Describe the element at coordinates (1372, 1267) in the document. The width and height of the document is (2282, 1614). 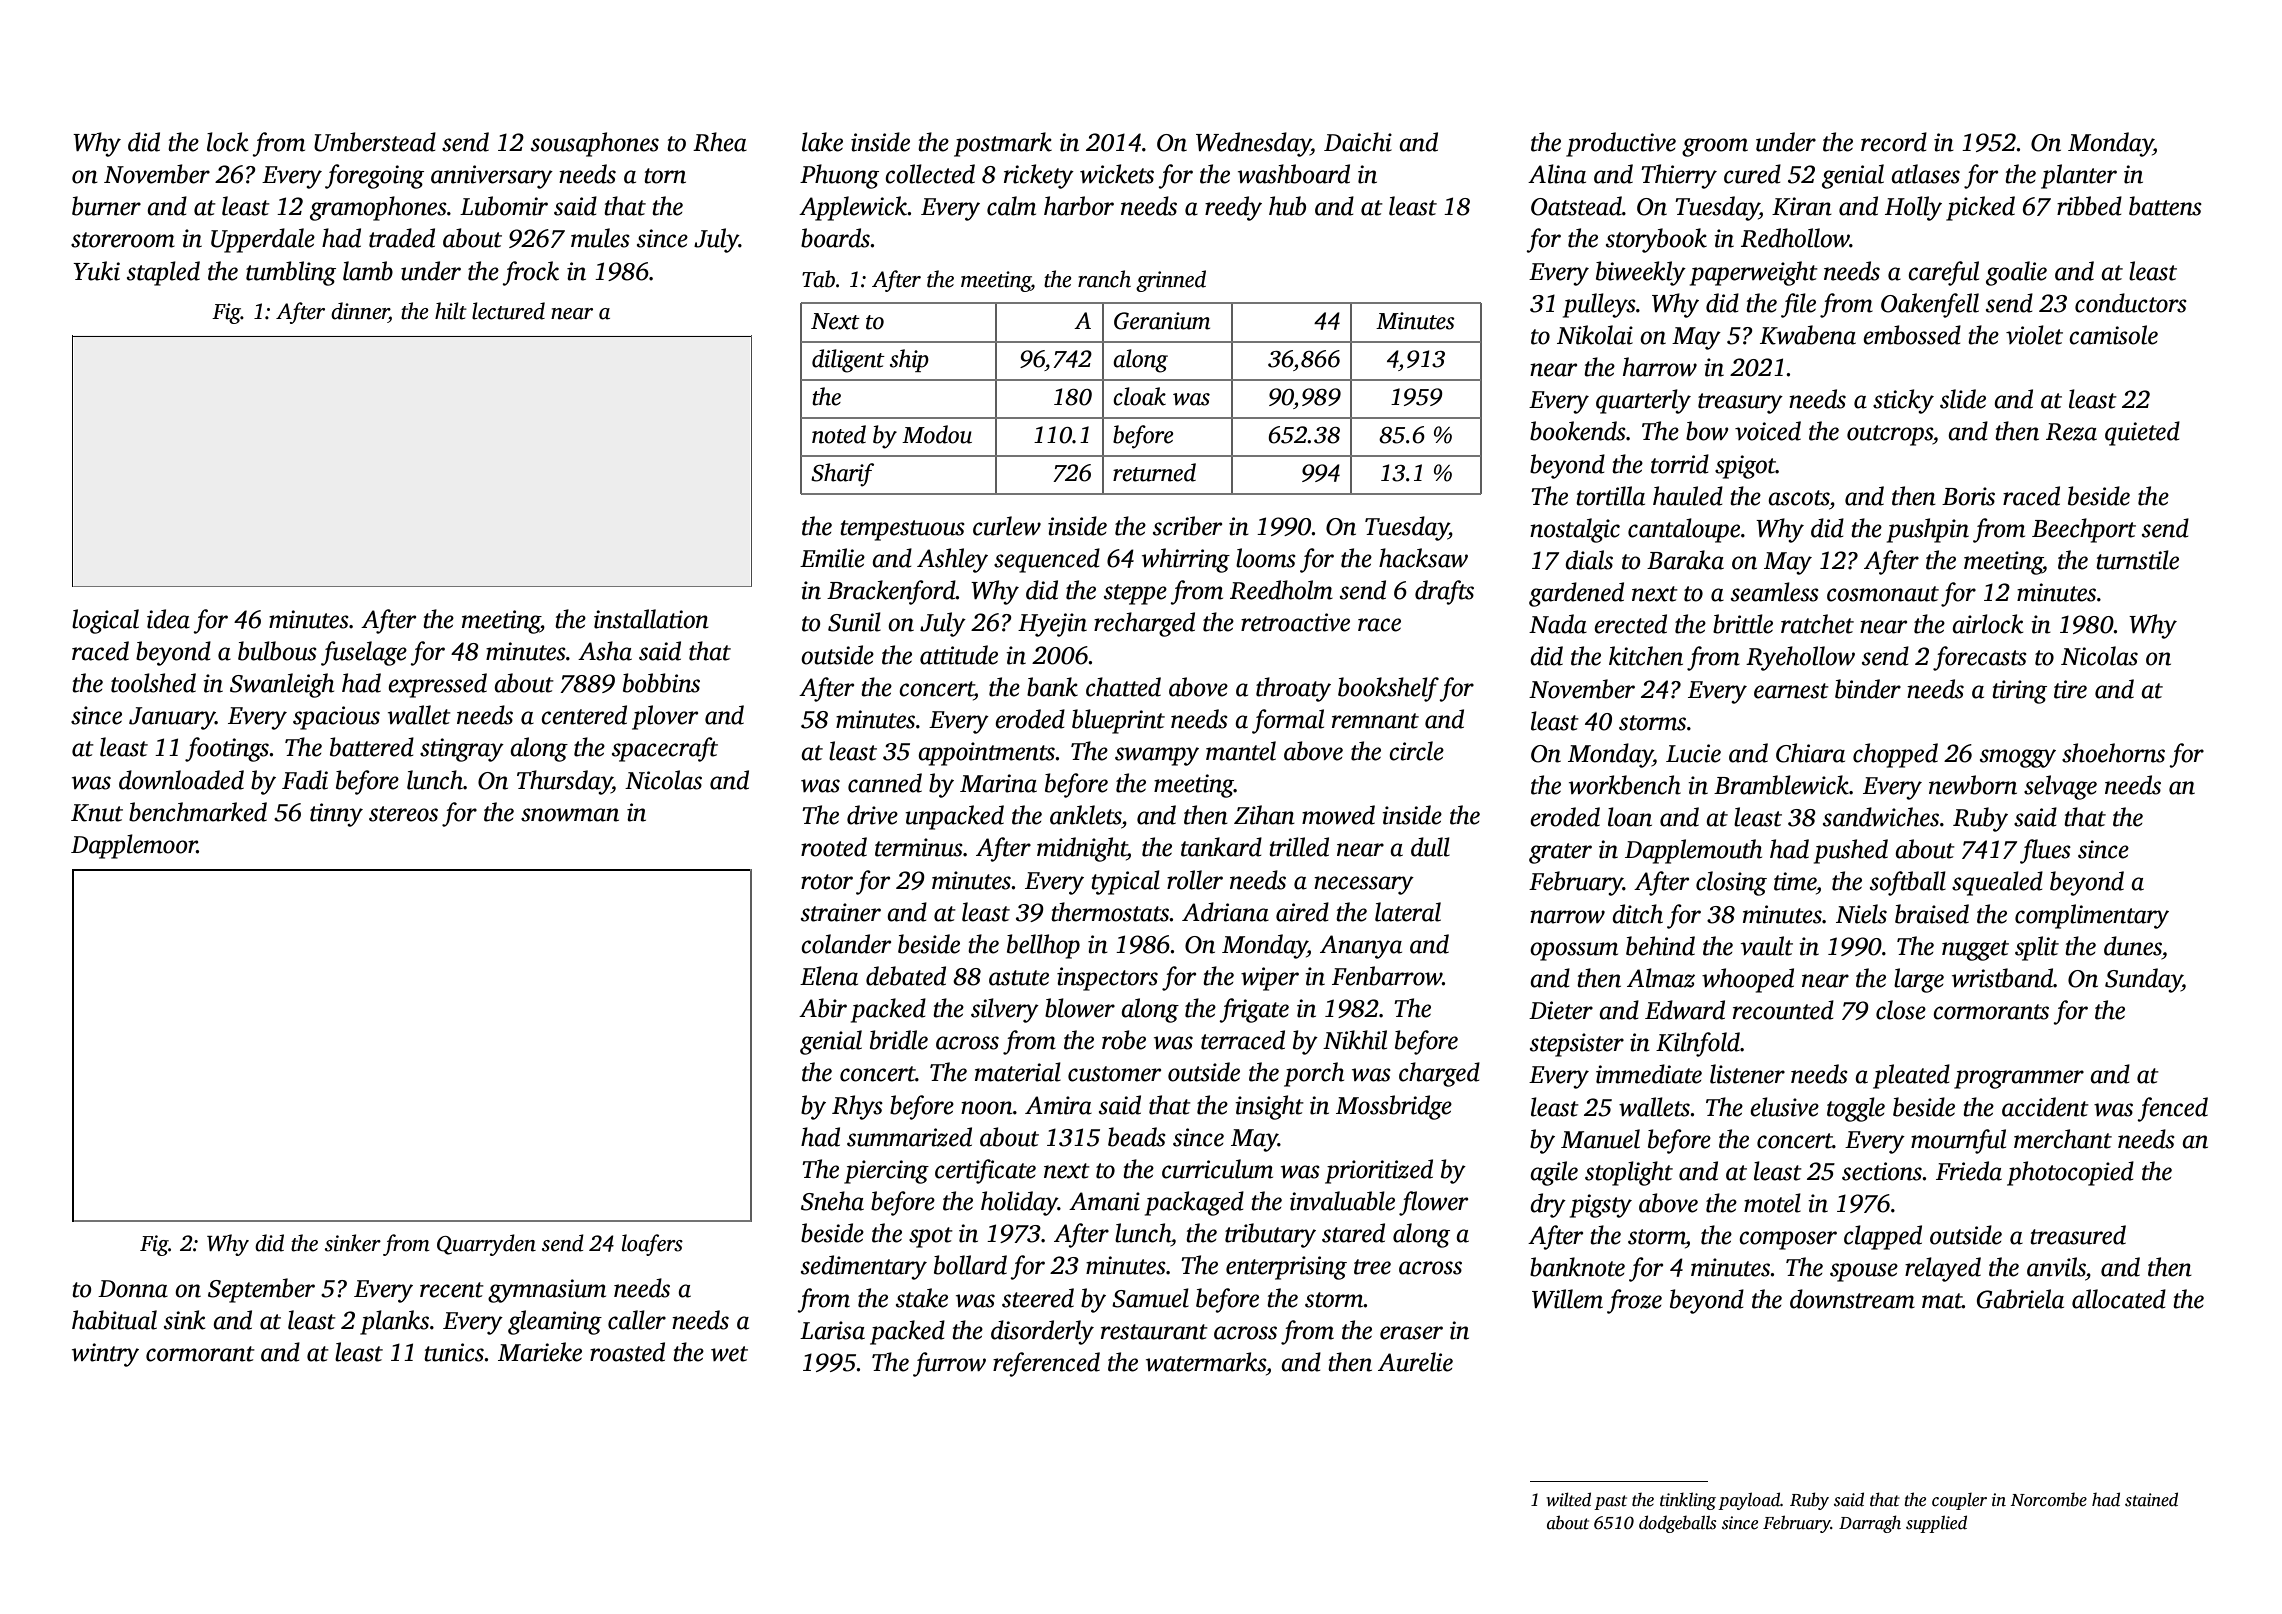
I see `tree` at that location.
